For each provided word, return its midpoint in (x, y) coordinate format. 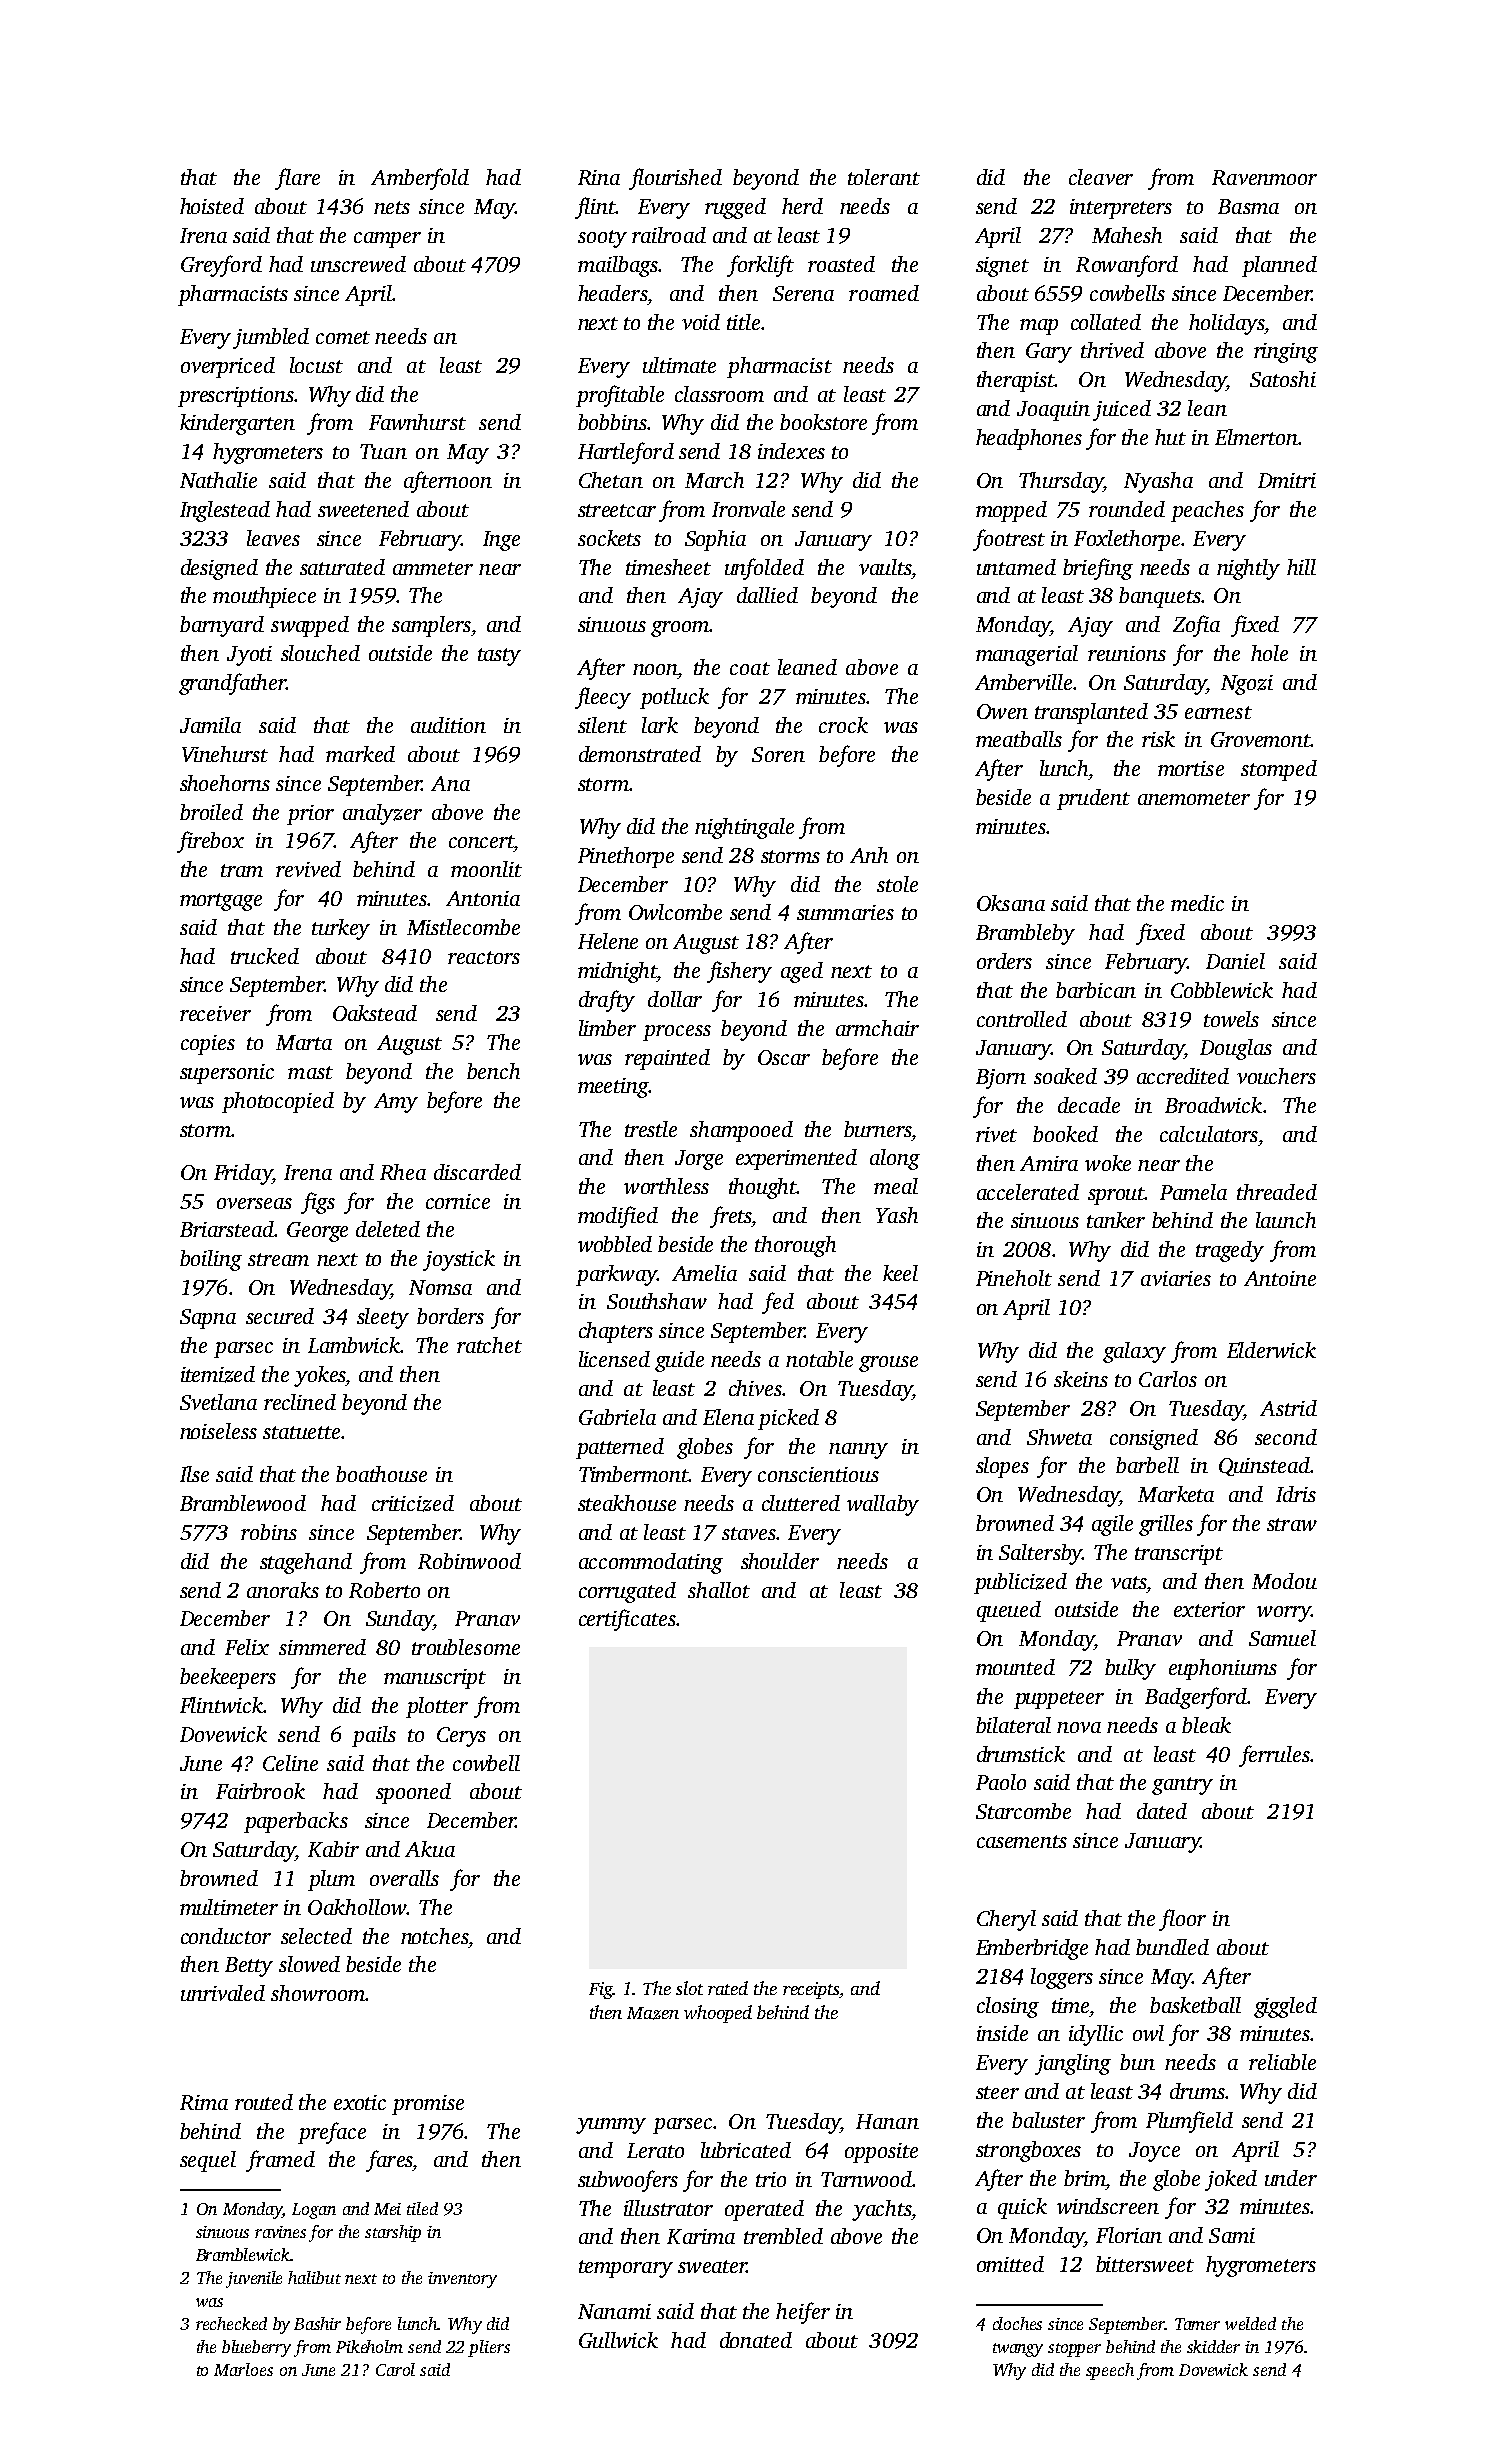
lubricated (746, 2150)
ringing (1286, 353)
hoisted (212, 206)
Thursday (1061, 482)
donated (756, 2340)
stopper (1074, 2350)
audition (448, 725)
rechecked (231, 2323)
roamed (884, 293)
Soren (778, 754)
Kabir (333, 1849)
